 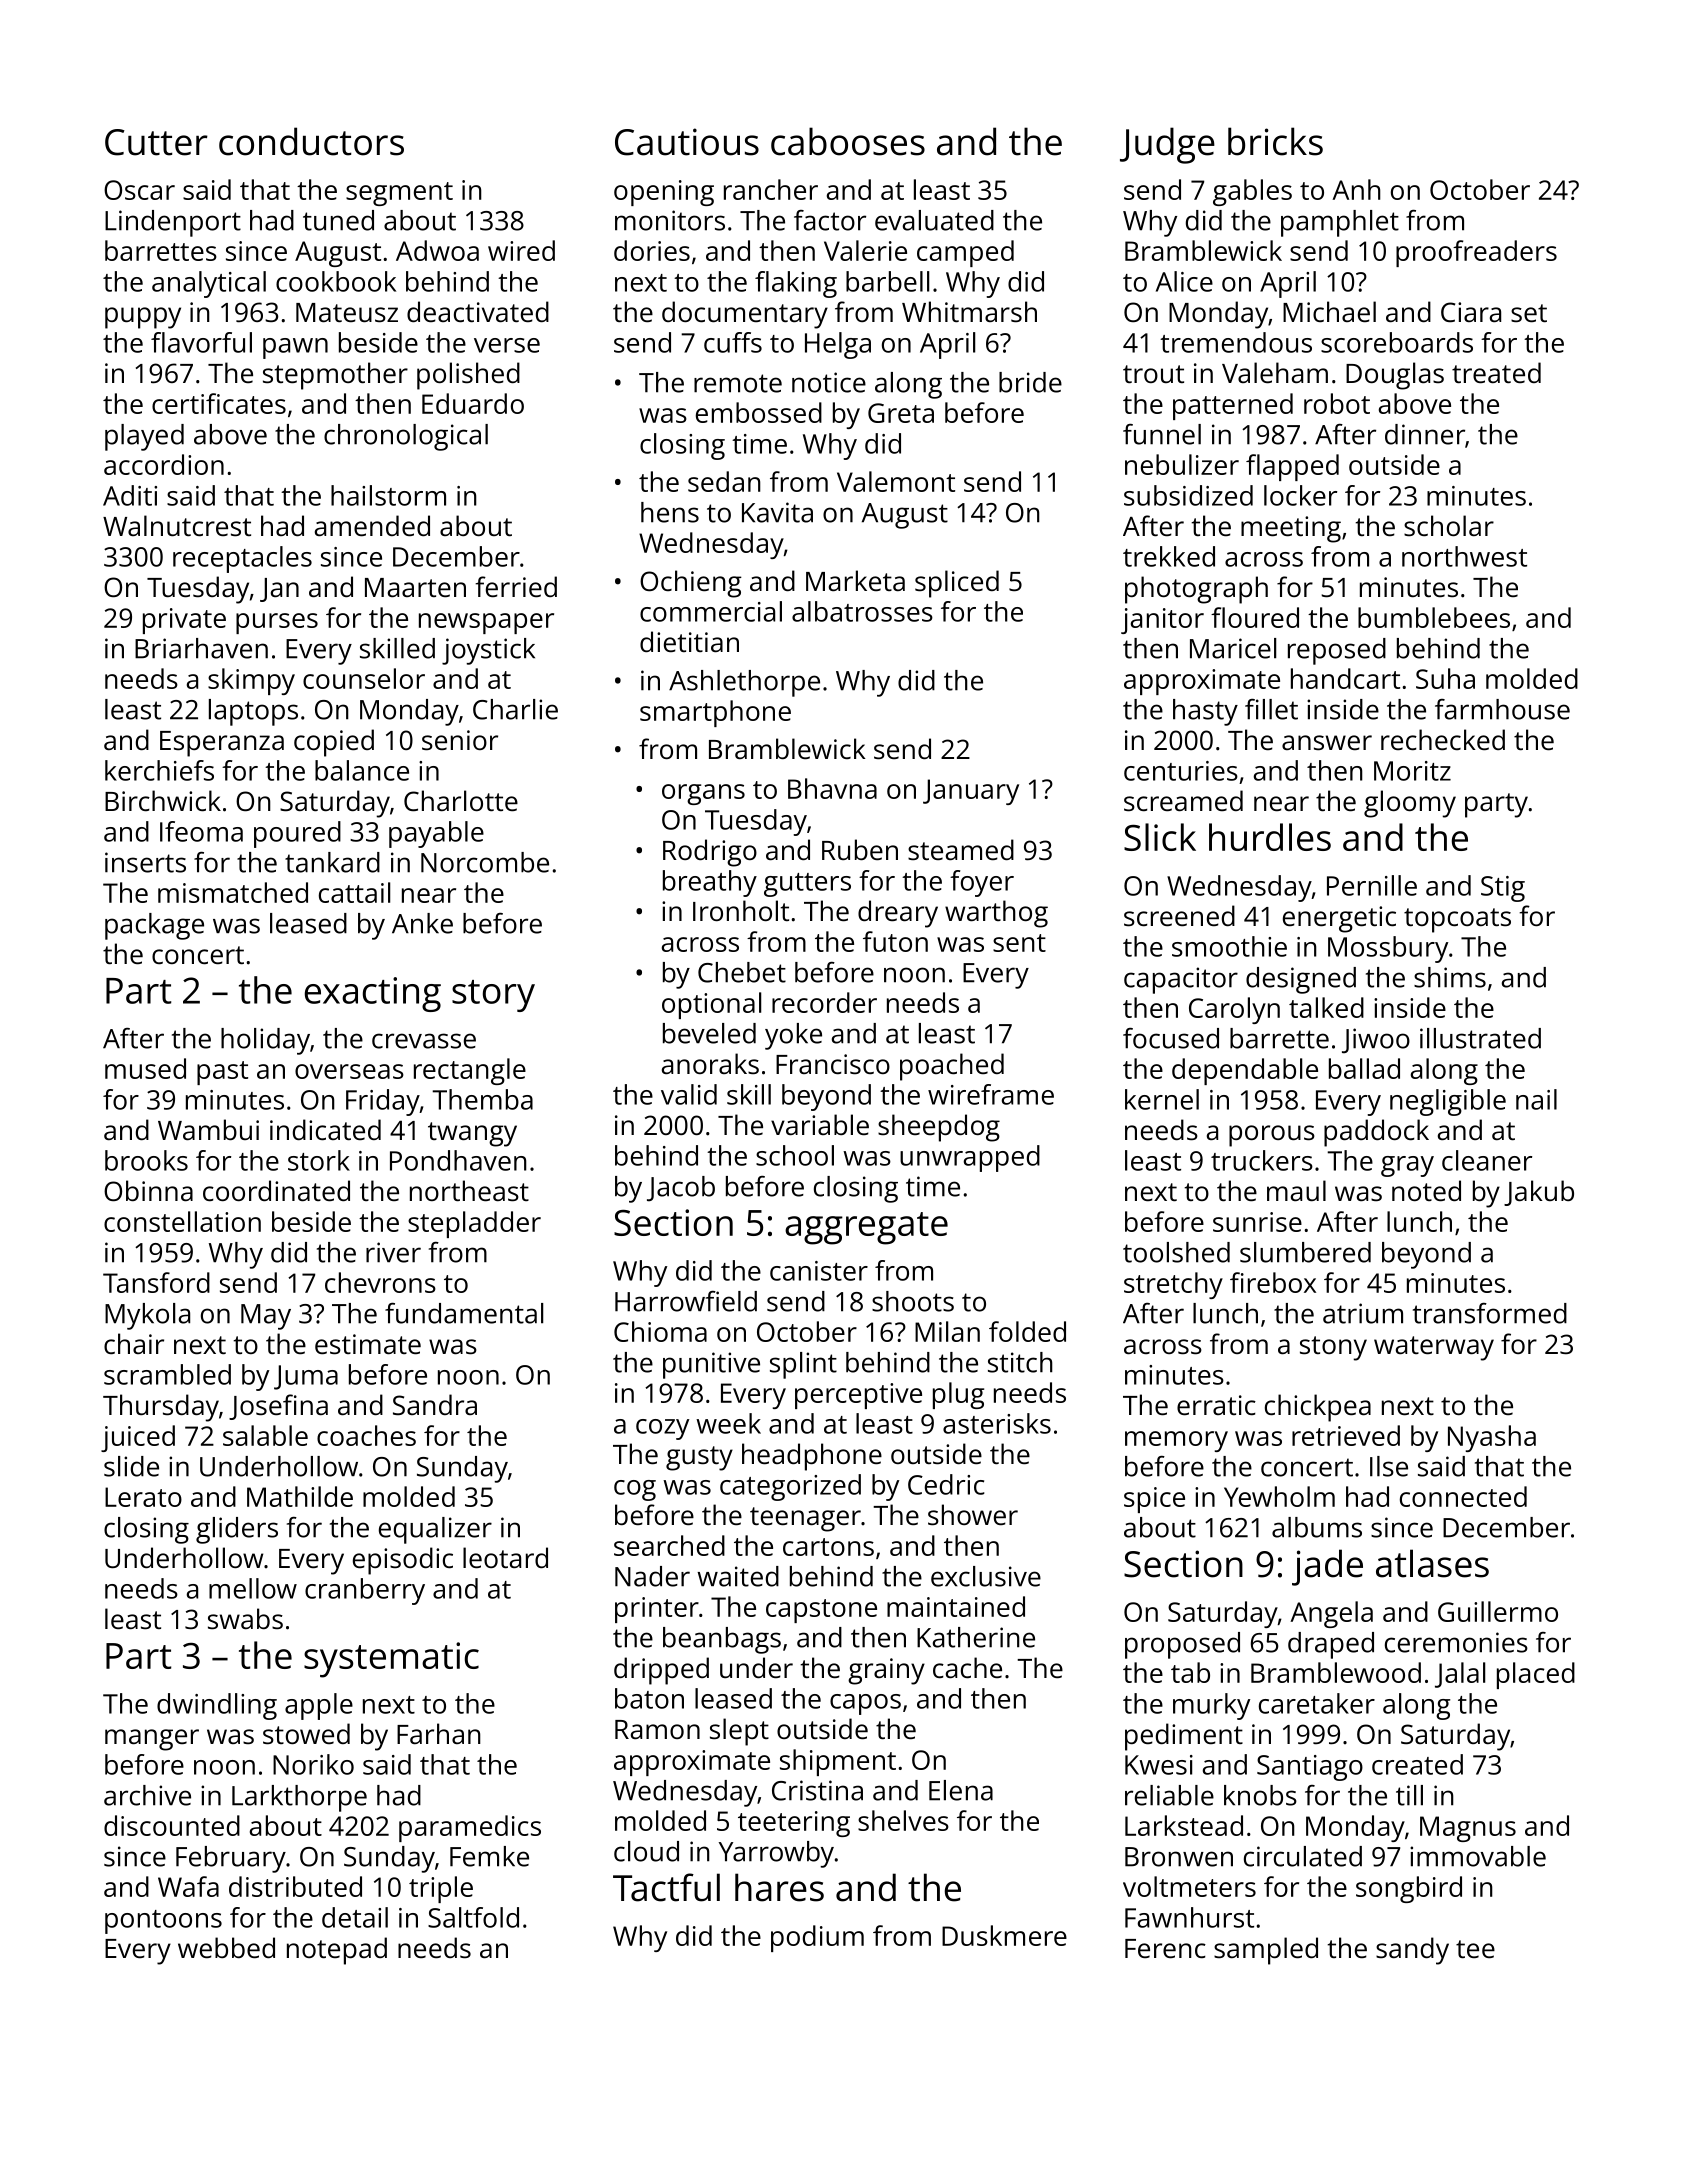 What do you see at coordinates (1536, 1099) in the document?
I see `nail` at bounding box center [1536, 1099].
